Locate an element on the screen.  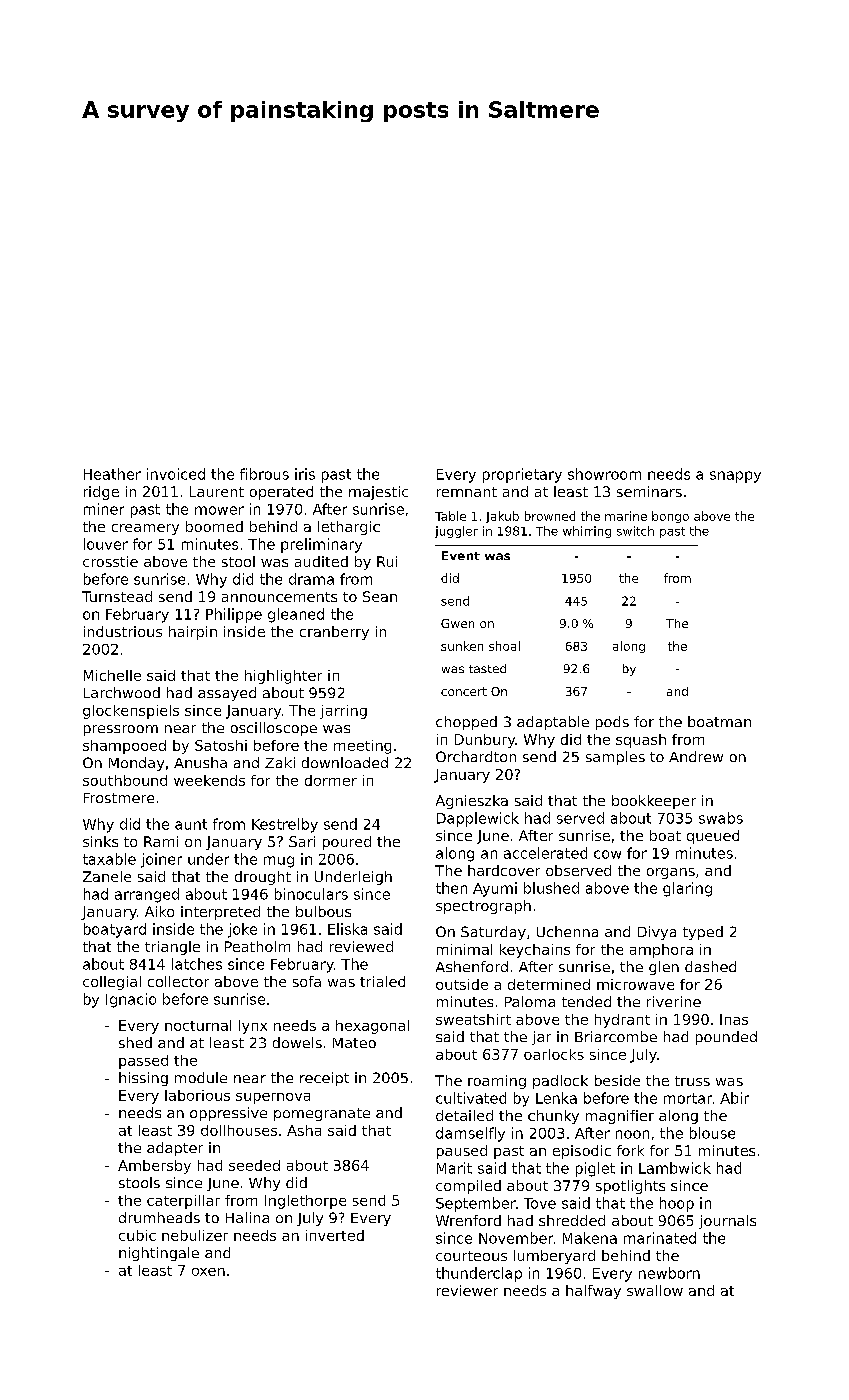
pods is located at coordinates (612, 723).
